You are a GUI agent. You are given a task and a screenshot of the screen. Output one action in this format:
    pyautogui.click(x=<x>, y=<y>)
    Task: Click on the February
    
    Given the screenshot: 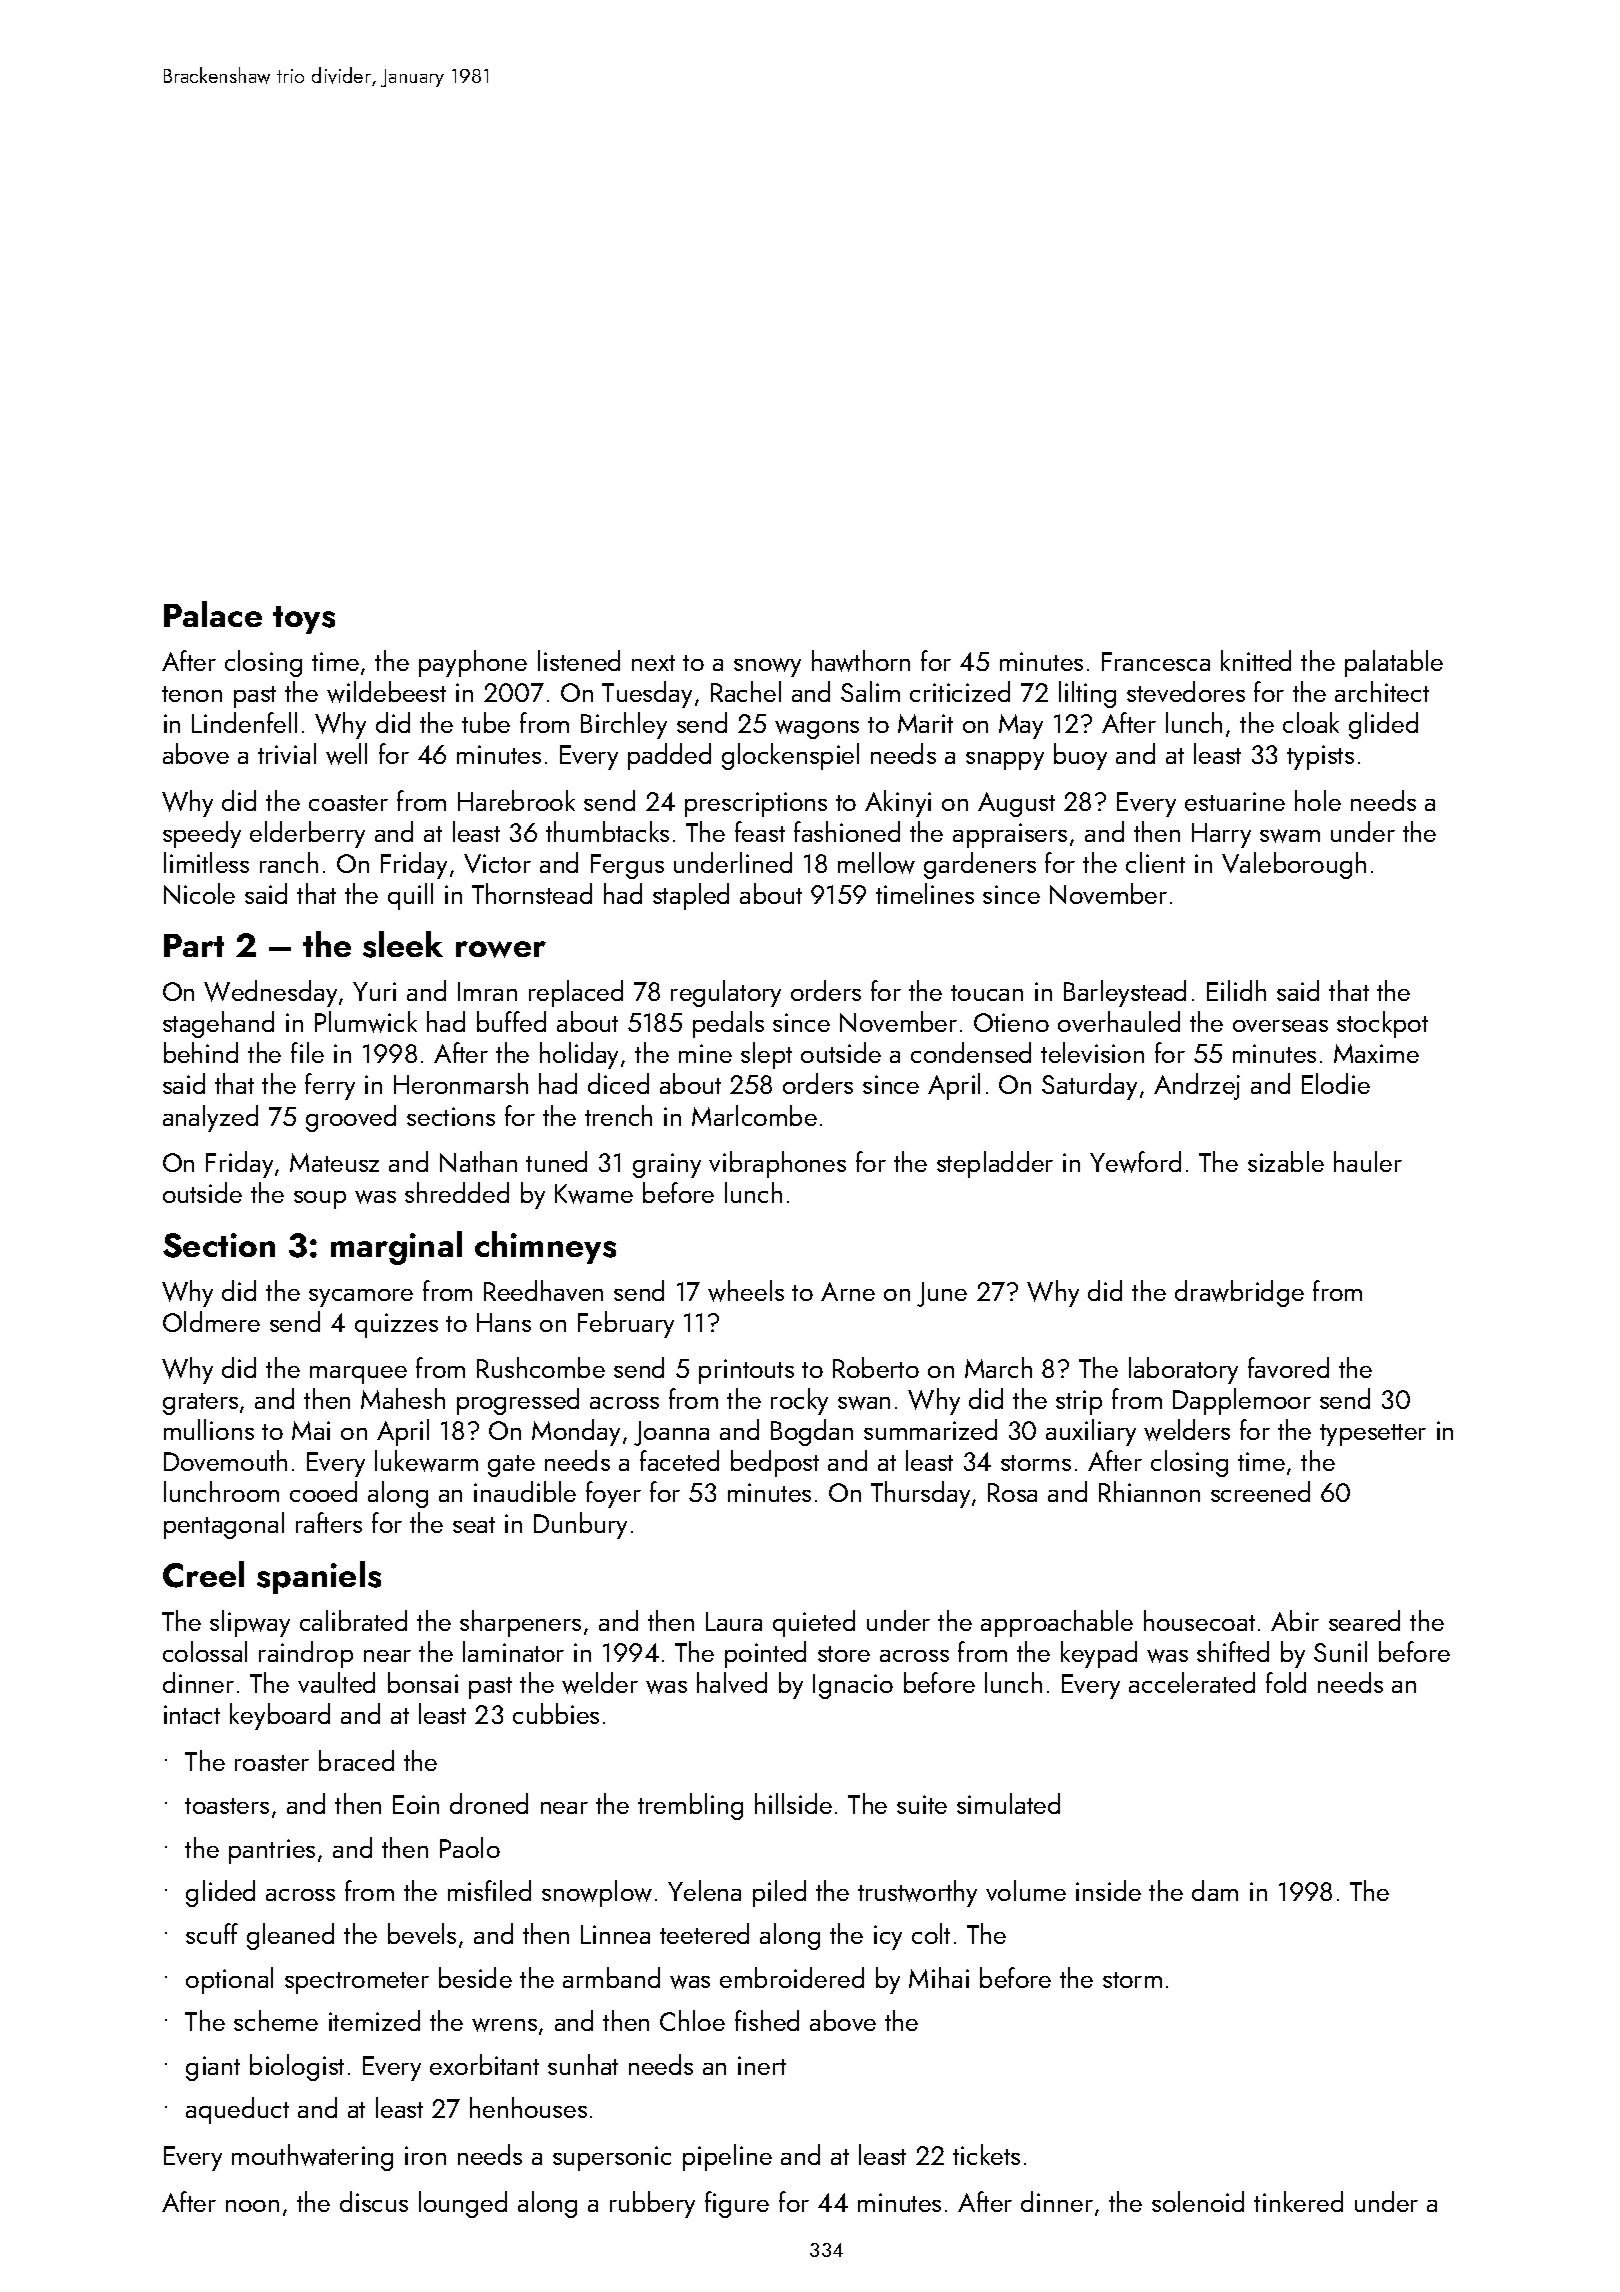 What is the action you would take?
    pyautogui.click(x=626, y=1324)
